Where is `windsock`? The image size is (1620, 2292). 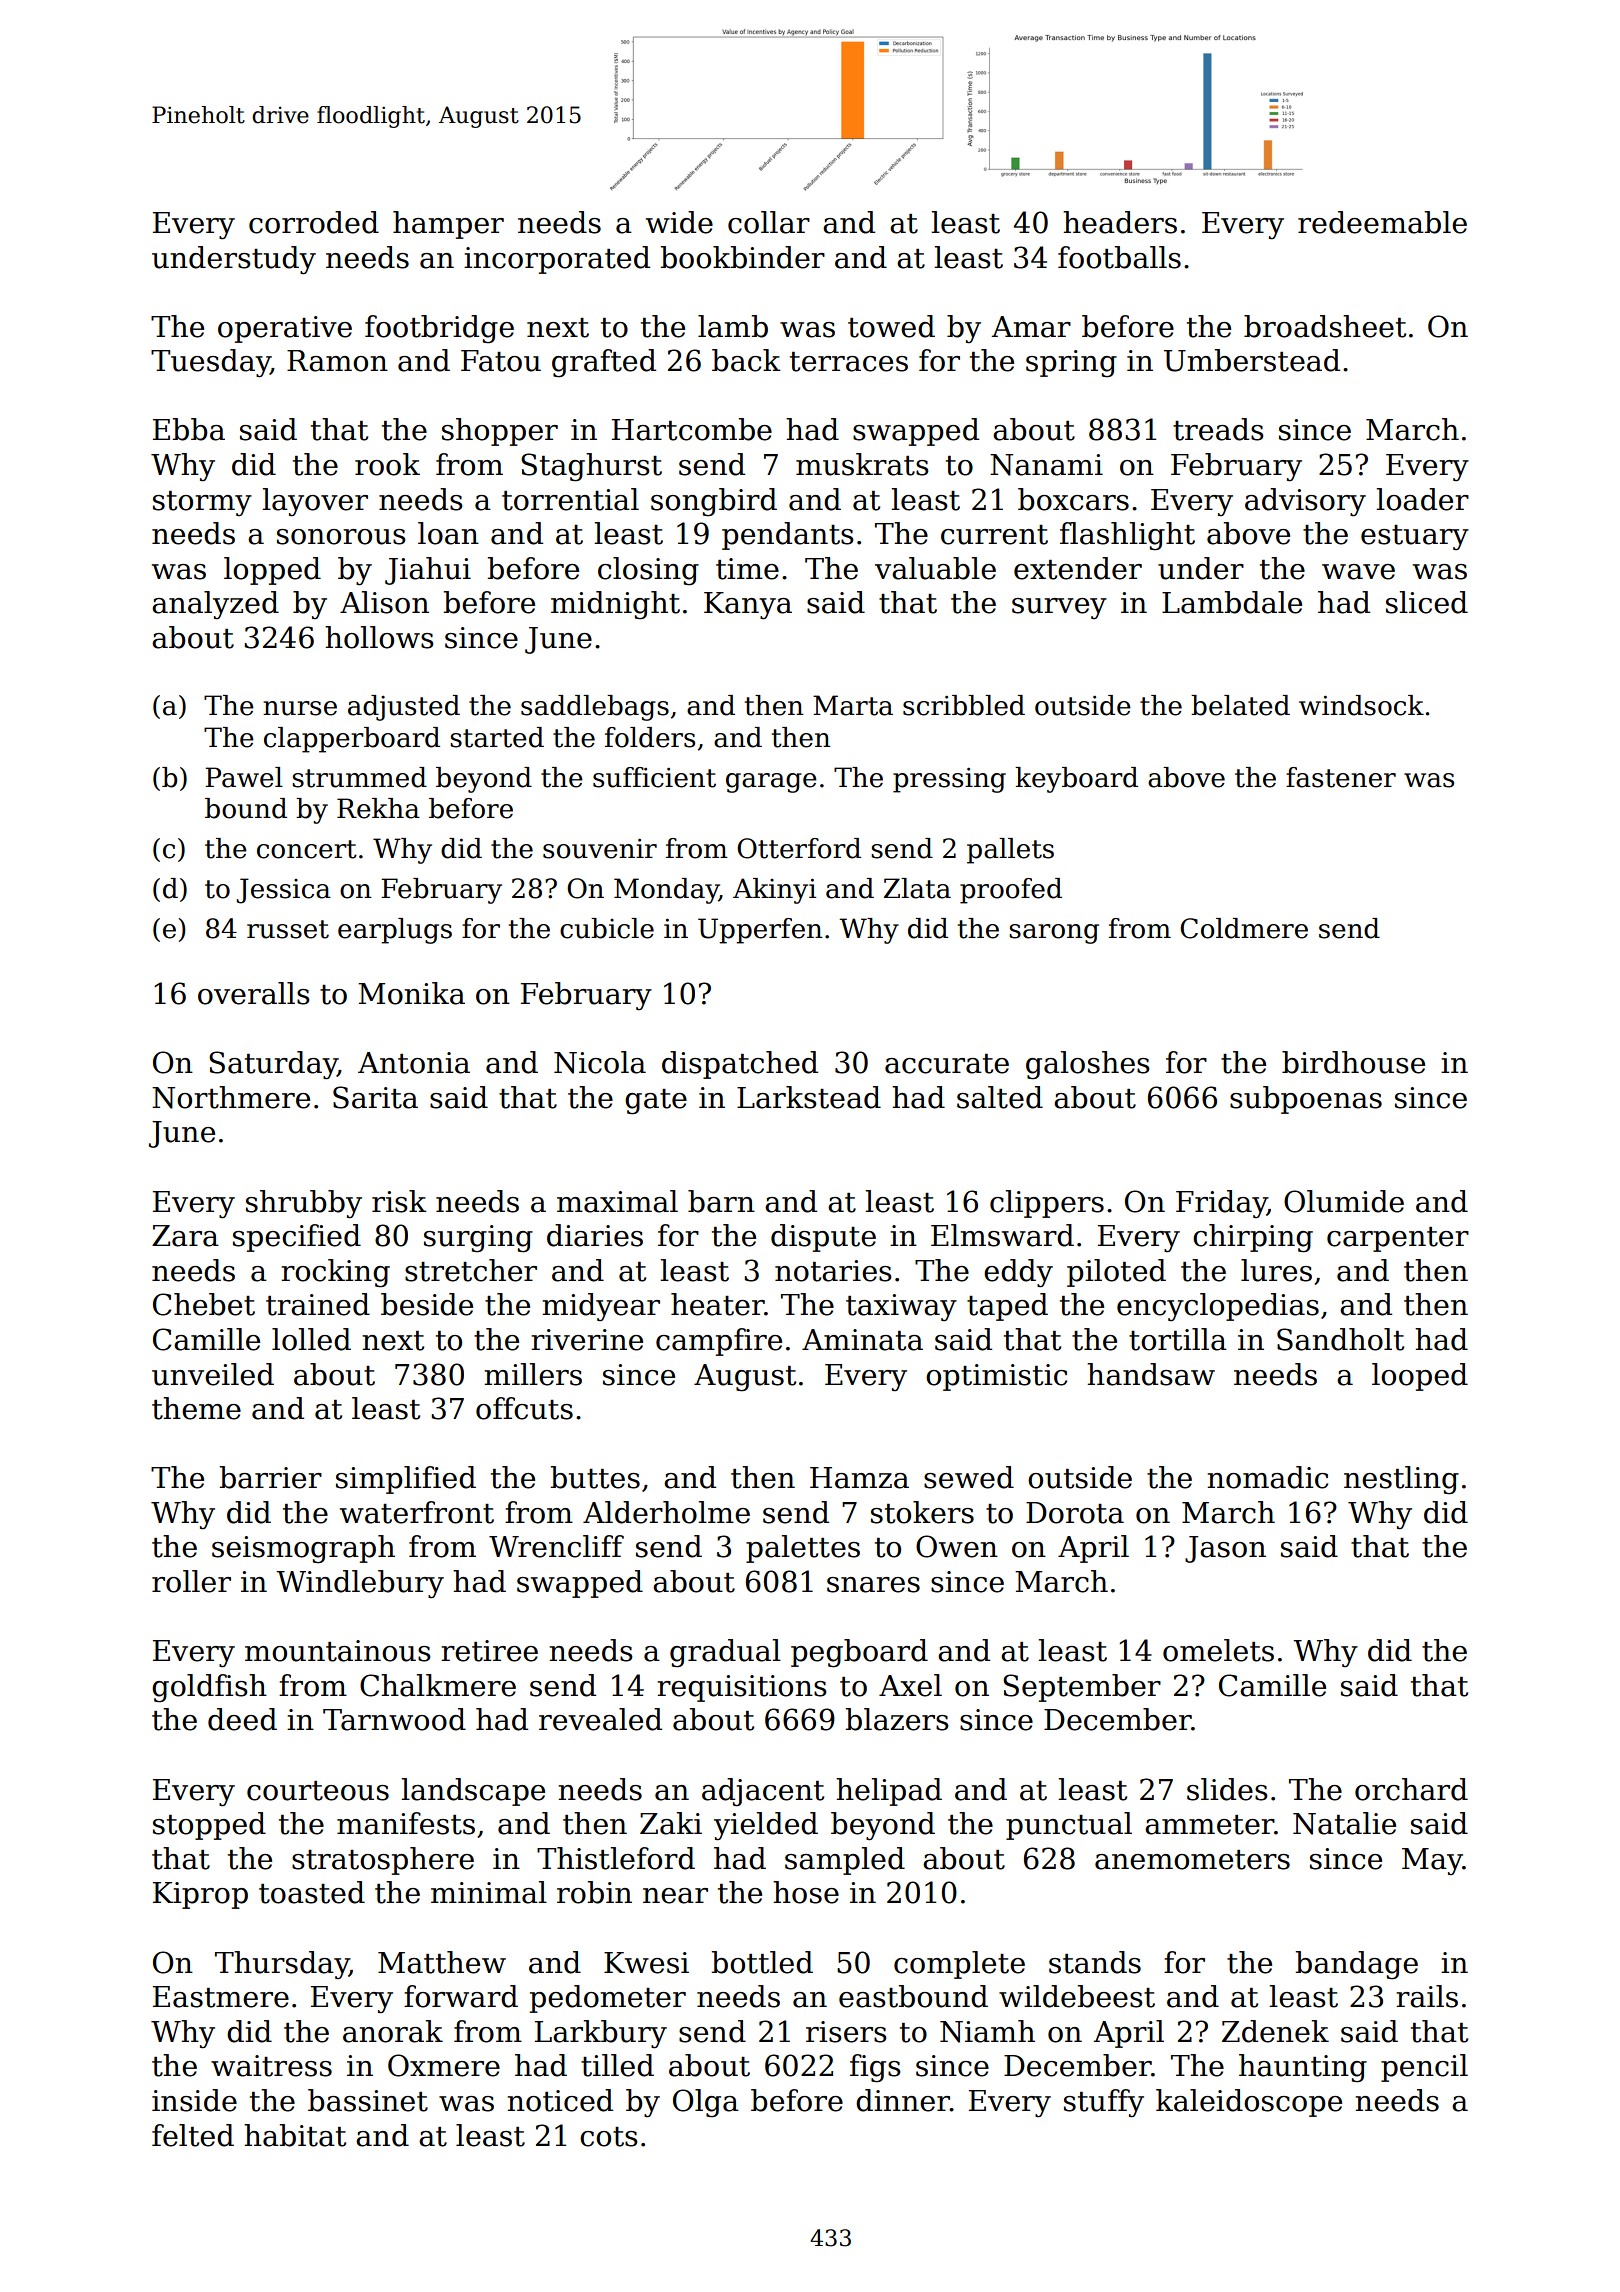
windsock is located at coordinates (1361, 705).
